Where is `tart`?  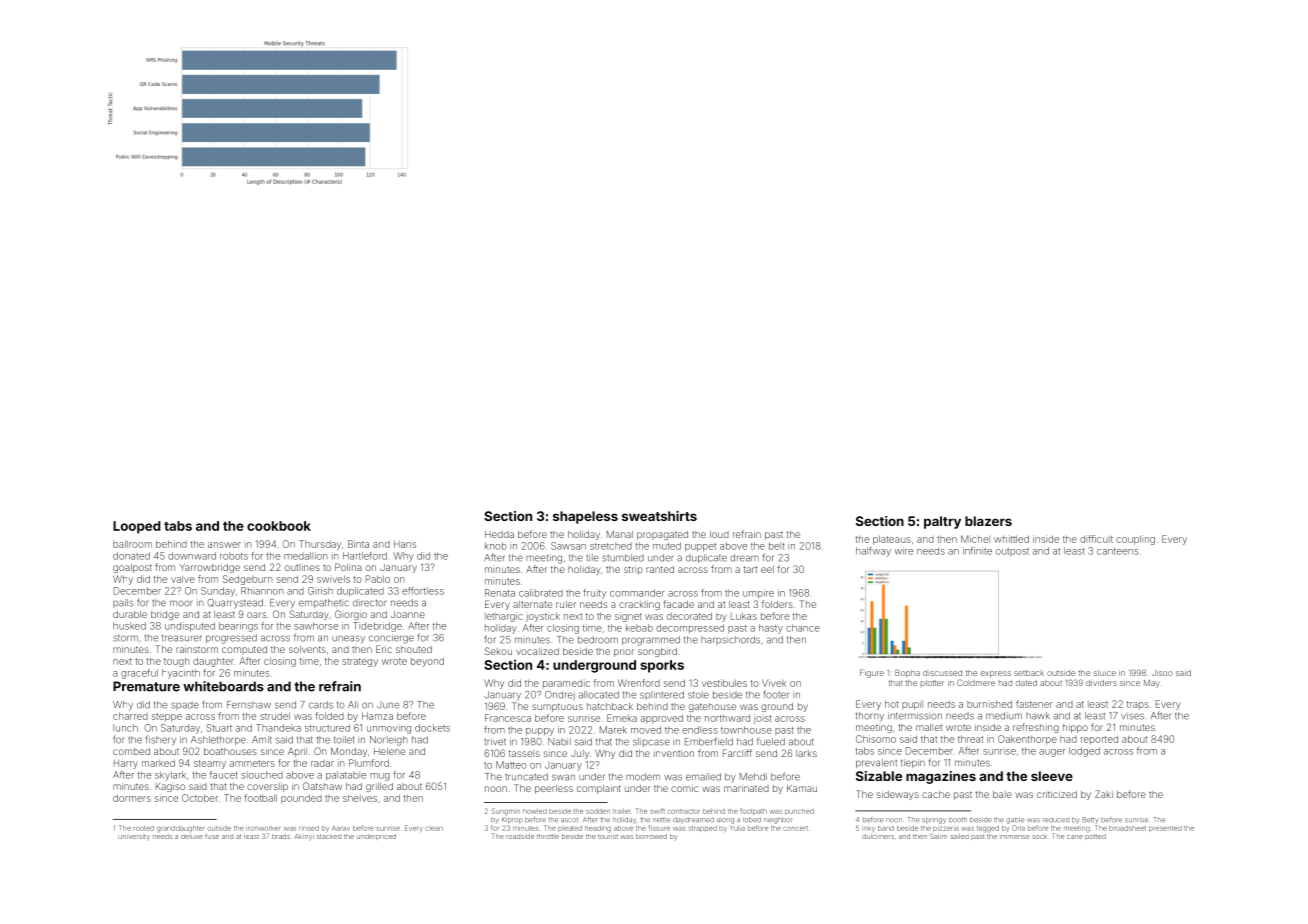
tart is located at coordinates (750, 569).
